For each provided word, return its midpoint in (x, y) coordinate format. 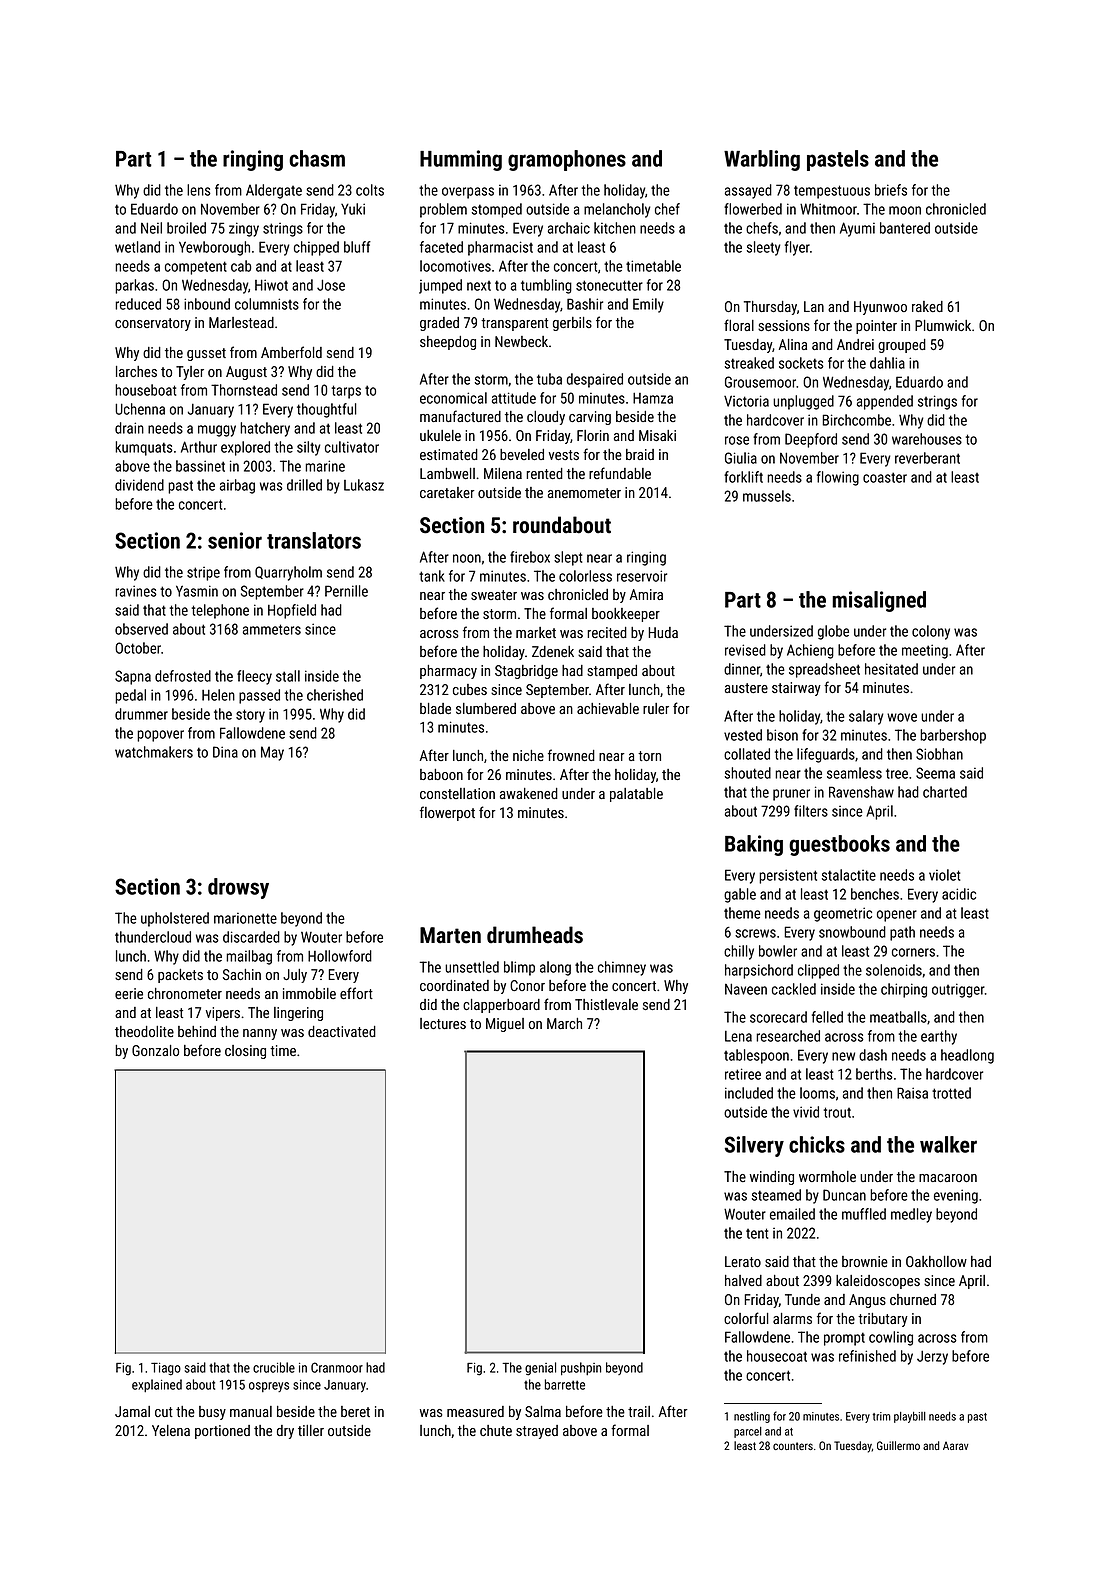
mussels (767, 496)
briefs (891, 190)
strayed (537, 1432)
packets (180, 976)
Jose (331, 285)
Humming (461, 160)
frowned (571, 755)
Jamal (132, 1411)
